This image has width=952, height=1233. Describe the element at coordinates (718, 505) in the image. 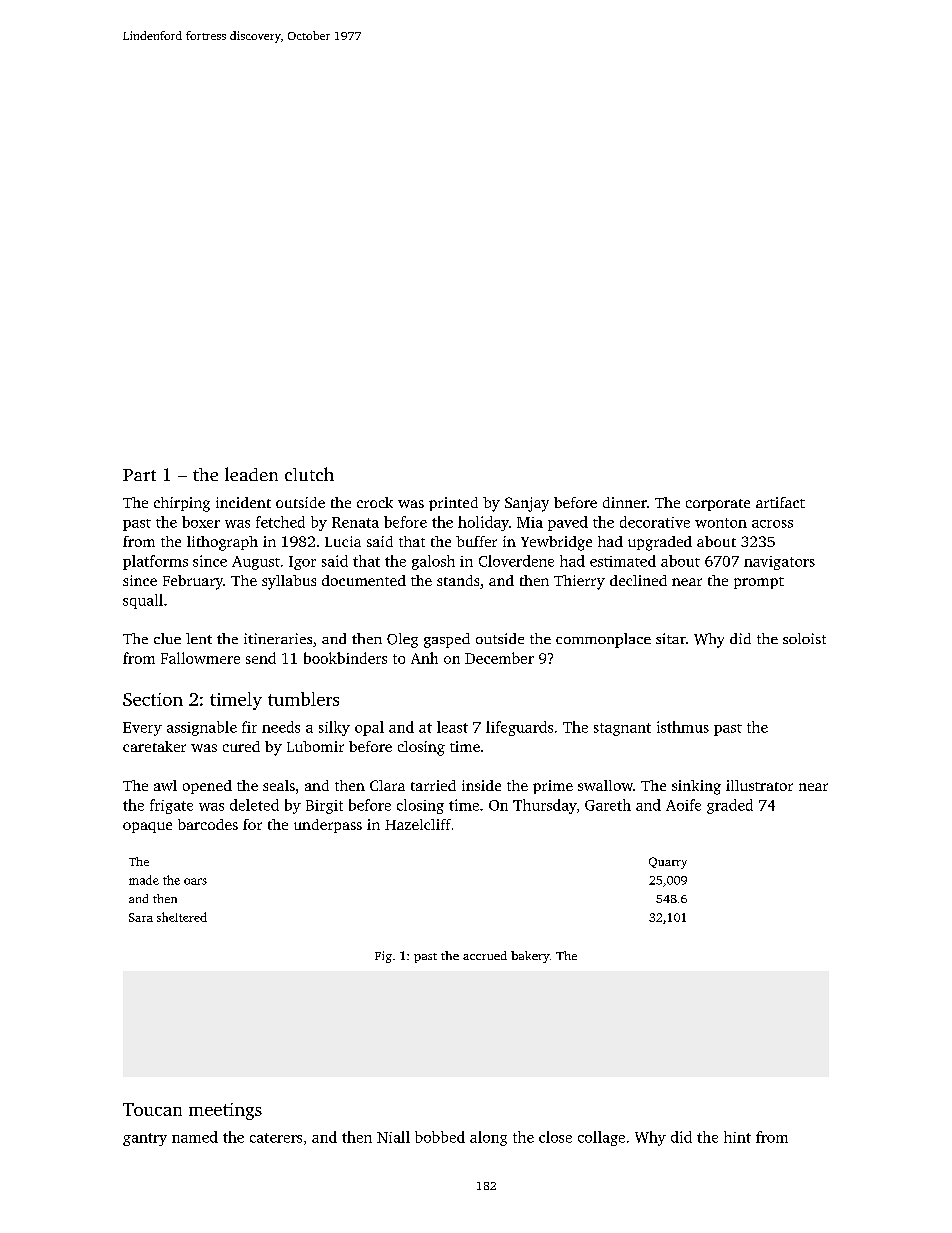

I see `corporate` at that location.
